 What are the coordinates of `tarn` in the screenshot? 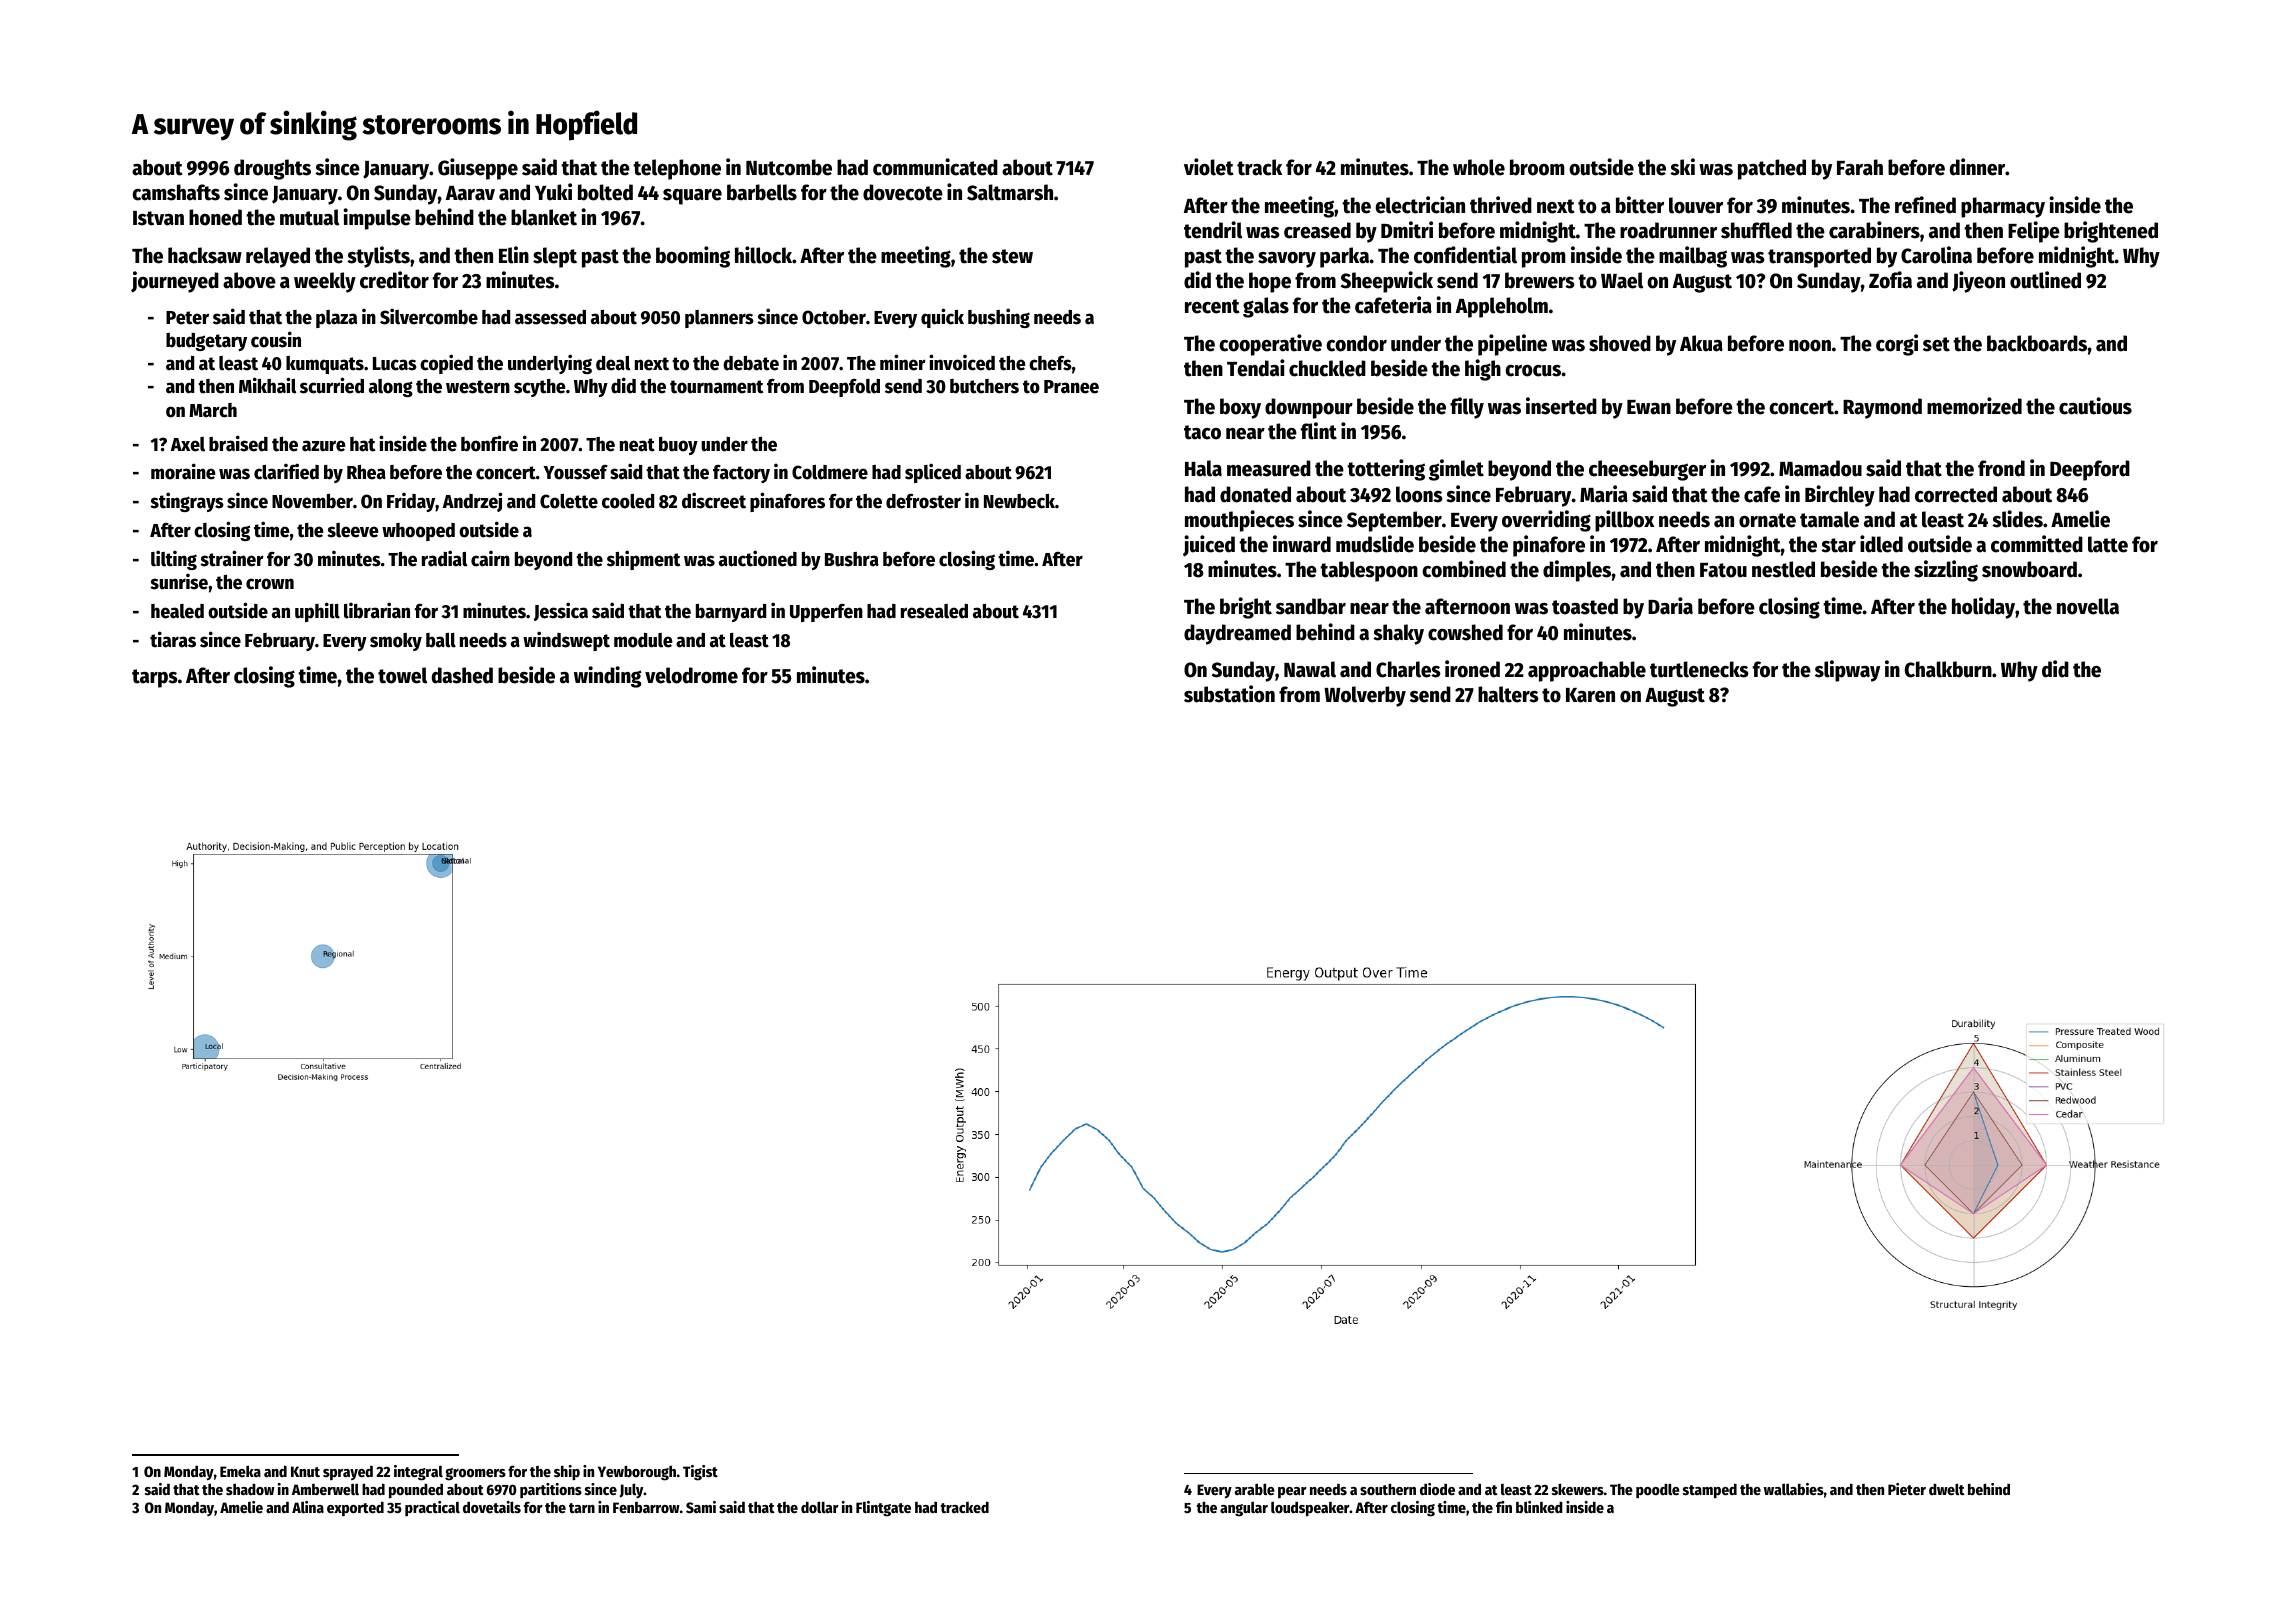 It's located at (582, 1508).
